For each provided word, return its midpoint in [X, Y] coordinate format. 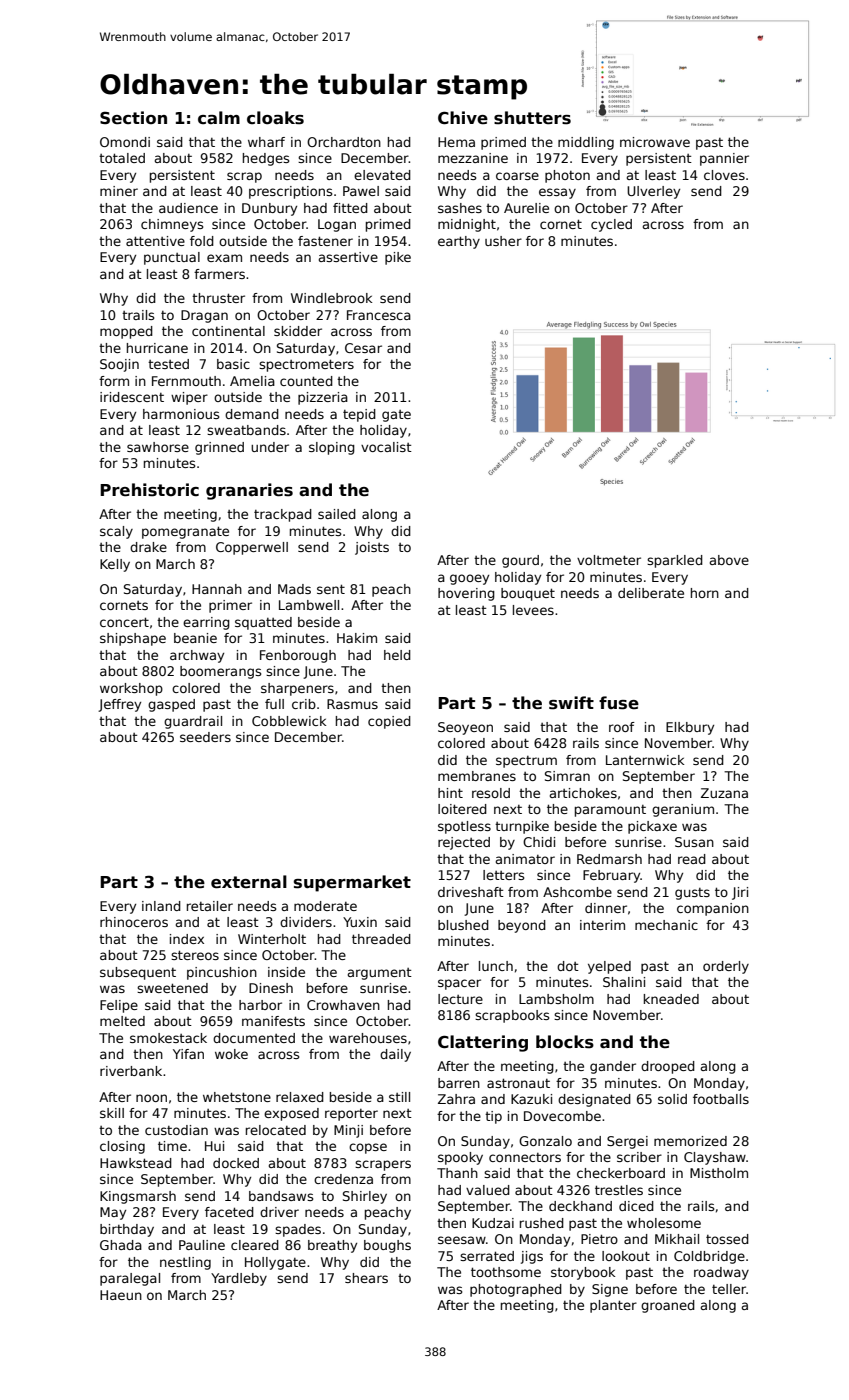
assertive [348, 257]
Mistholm [719, 1173]
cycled [611, 225]
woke [231, 1054]
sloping [332, 448]
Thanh [457, 1173]
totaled [122, 158]
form [114, 381]
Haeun [121, 1295]
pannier [724, 159]
